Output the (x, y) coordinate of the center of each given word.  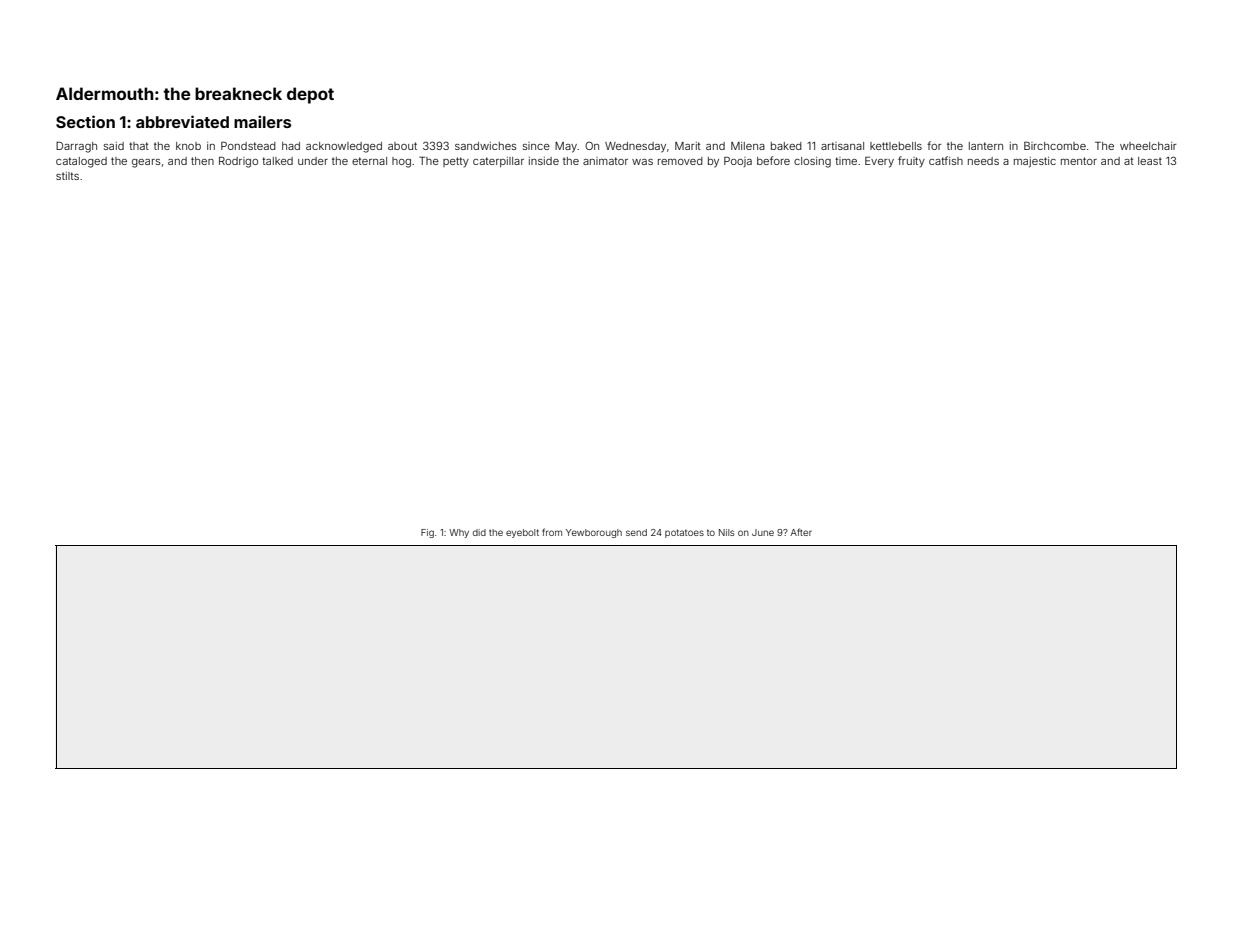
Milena (748, 146)
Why (459, 533)
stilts (67, 176)
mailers (262, 121)
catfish (946, 160)
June (763, 532)
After (801, 532)
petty (456, 162)
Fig (427, 533)
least (1150, 161)
